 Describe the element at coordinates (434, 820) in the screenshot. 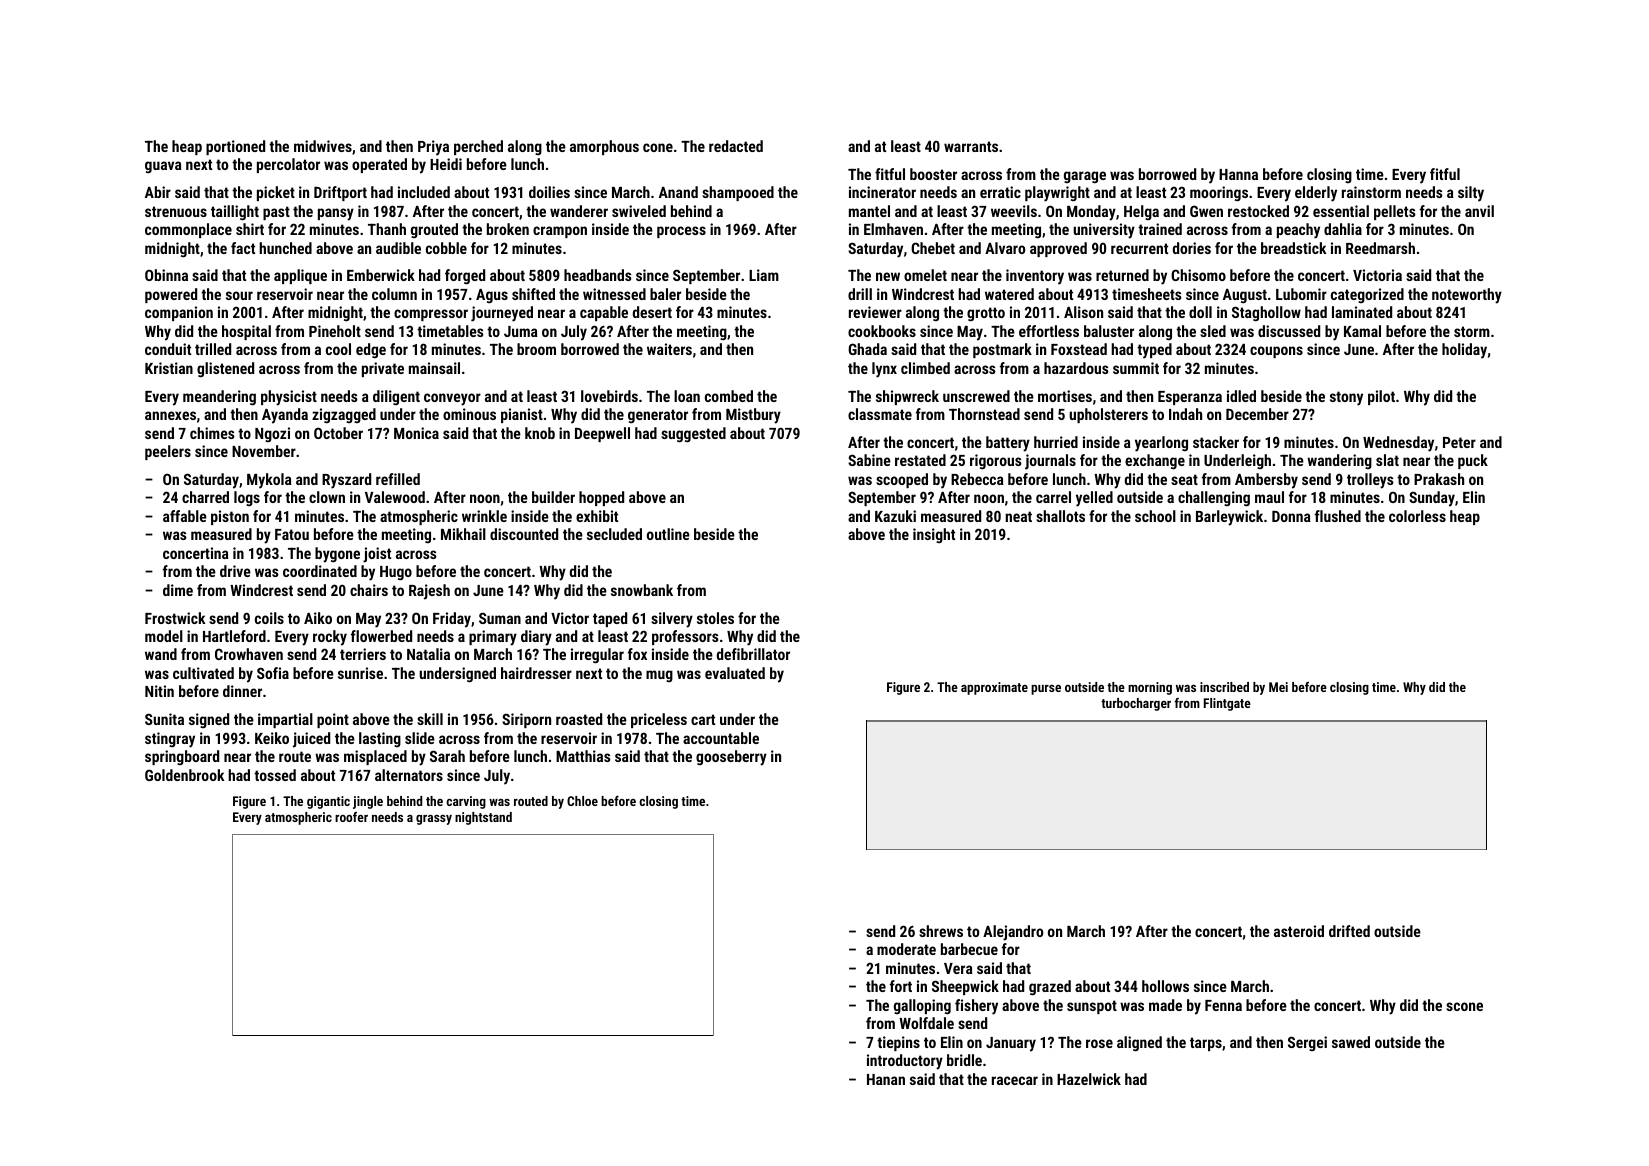

I see `grassy` at that location.
